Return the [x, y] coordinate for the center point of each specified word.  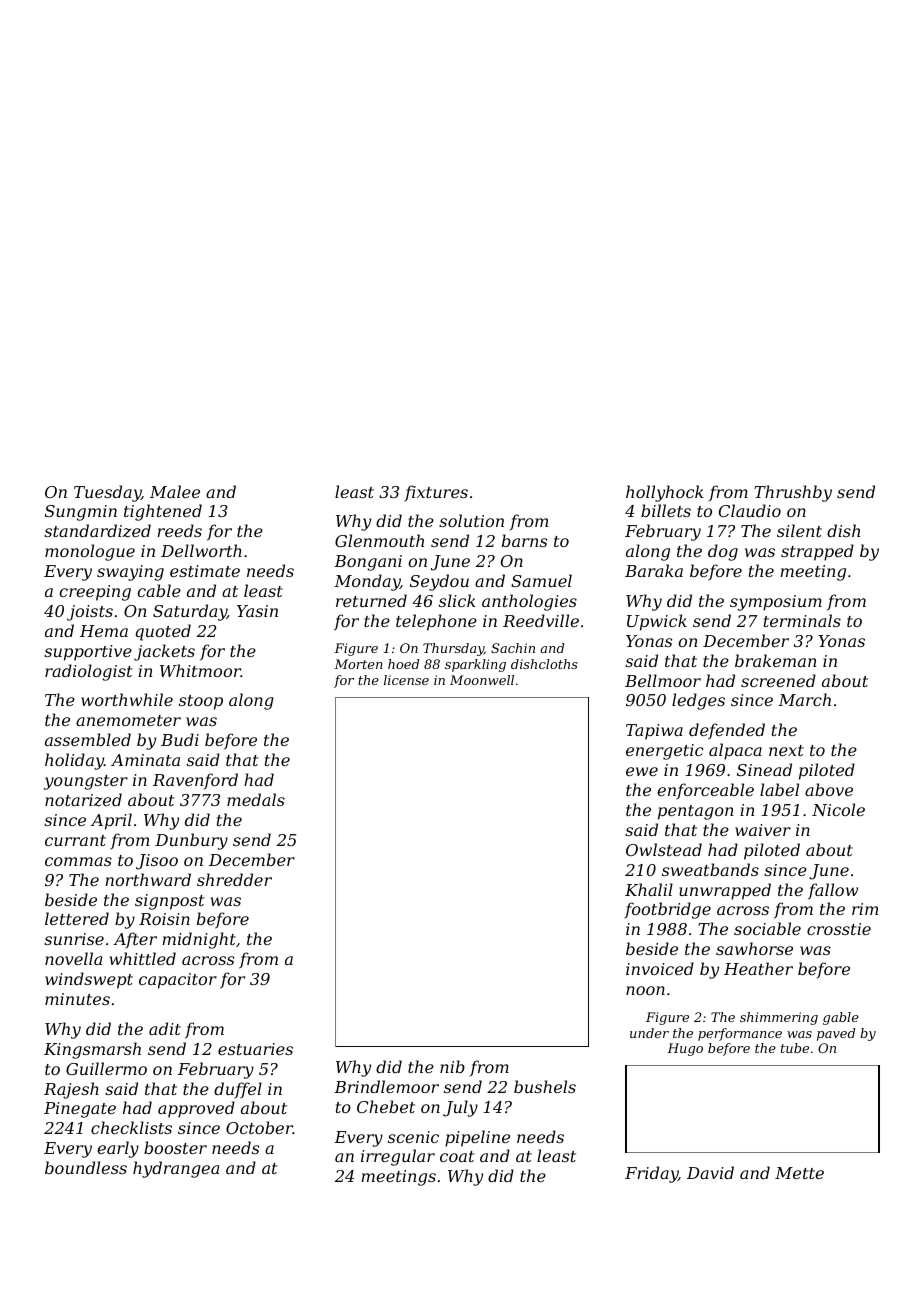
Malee [175, 491]
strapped [817, 552]
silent [799, 530]
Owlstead [664, 849]
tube [795, 1048]
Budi [180, 739]
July [460, 1108]
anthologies [529, 602]
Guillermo [106, 1068]
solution [471, 520]
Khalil [649, 889]
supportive [88, 653]
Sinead [764, 769]
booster [175, 1147]
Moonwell [482, 680]
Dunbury [191, 841]
